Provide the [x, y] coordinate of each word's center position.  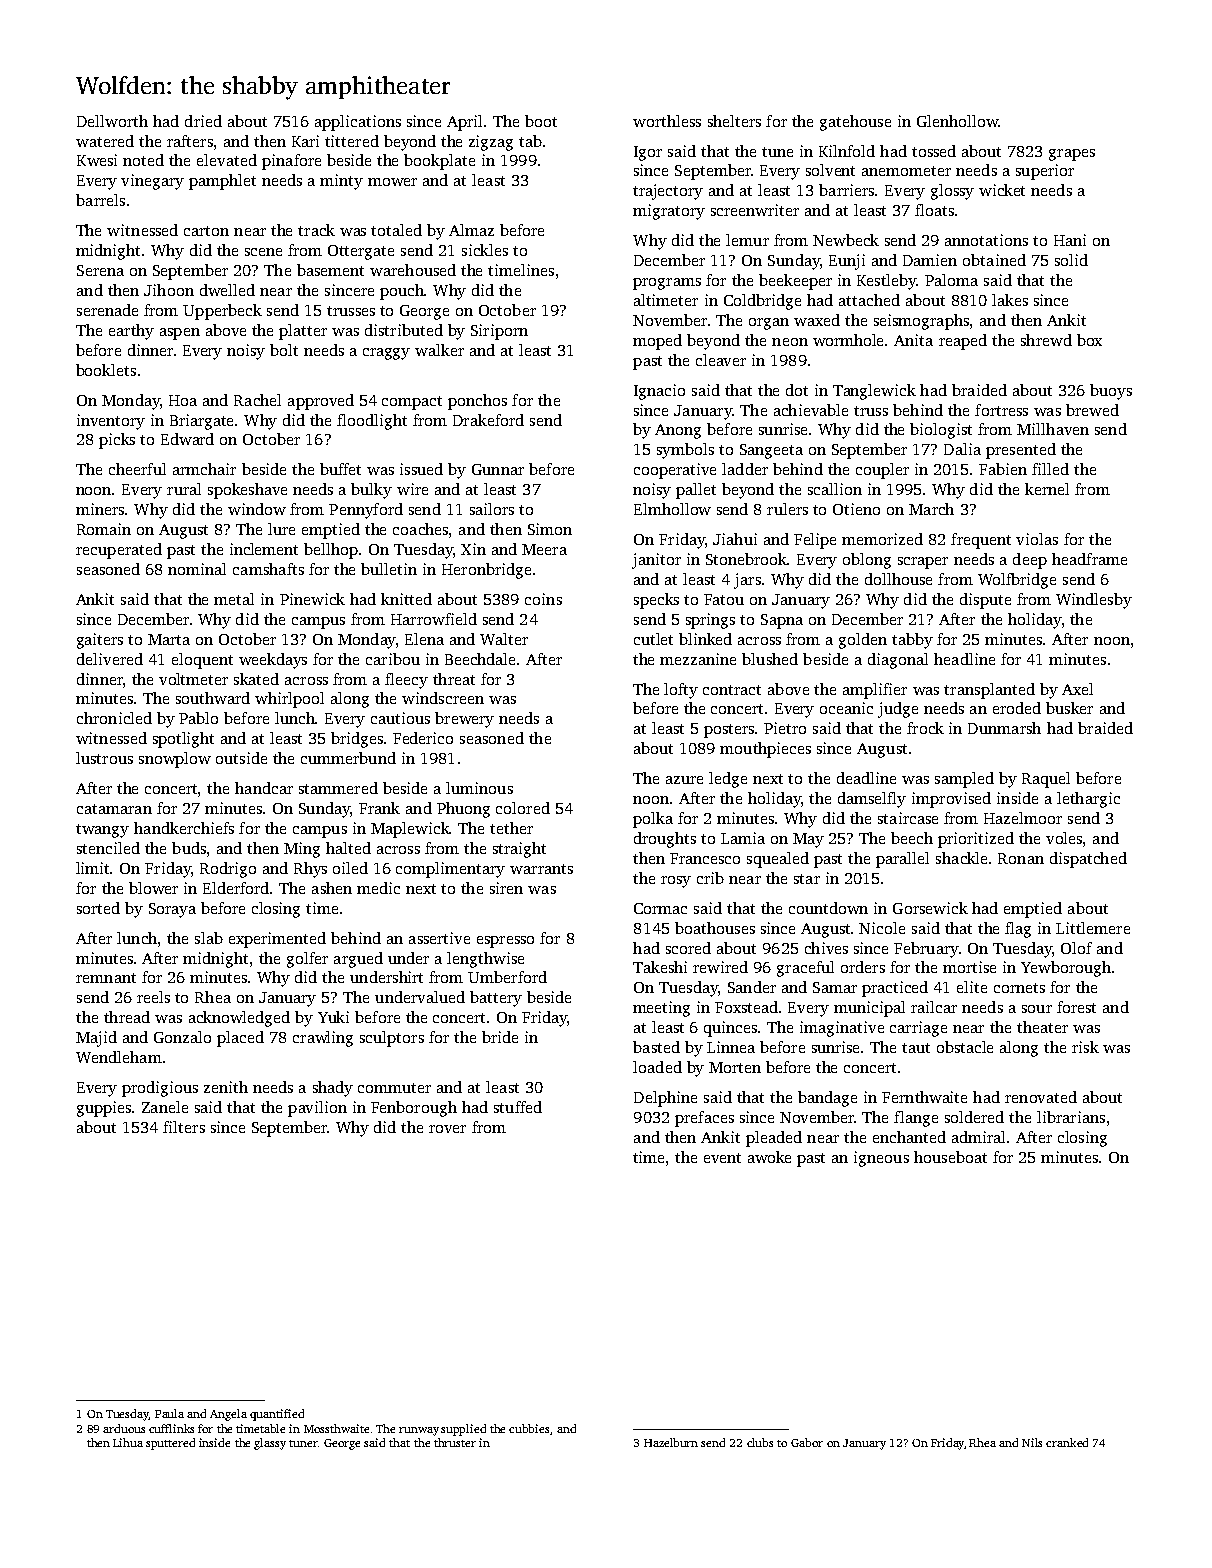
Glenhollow [957, 121]
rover [447, 1129]
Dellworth [112, 121]
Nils [1032, 1442]
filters [184, 1127]
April [464, 123]
